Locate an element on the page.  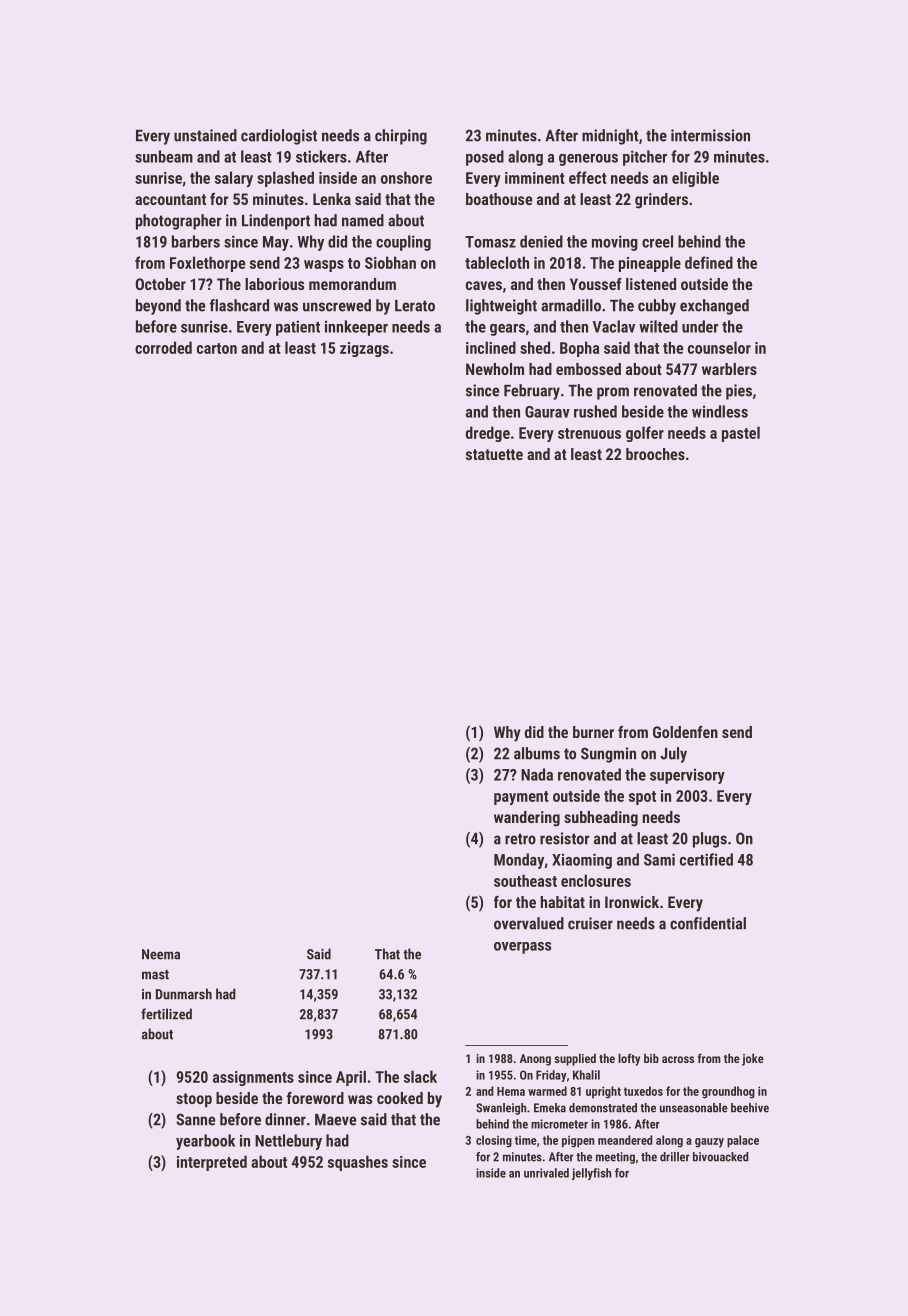
habitat is located at coordinates (563, 902).
